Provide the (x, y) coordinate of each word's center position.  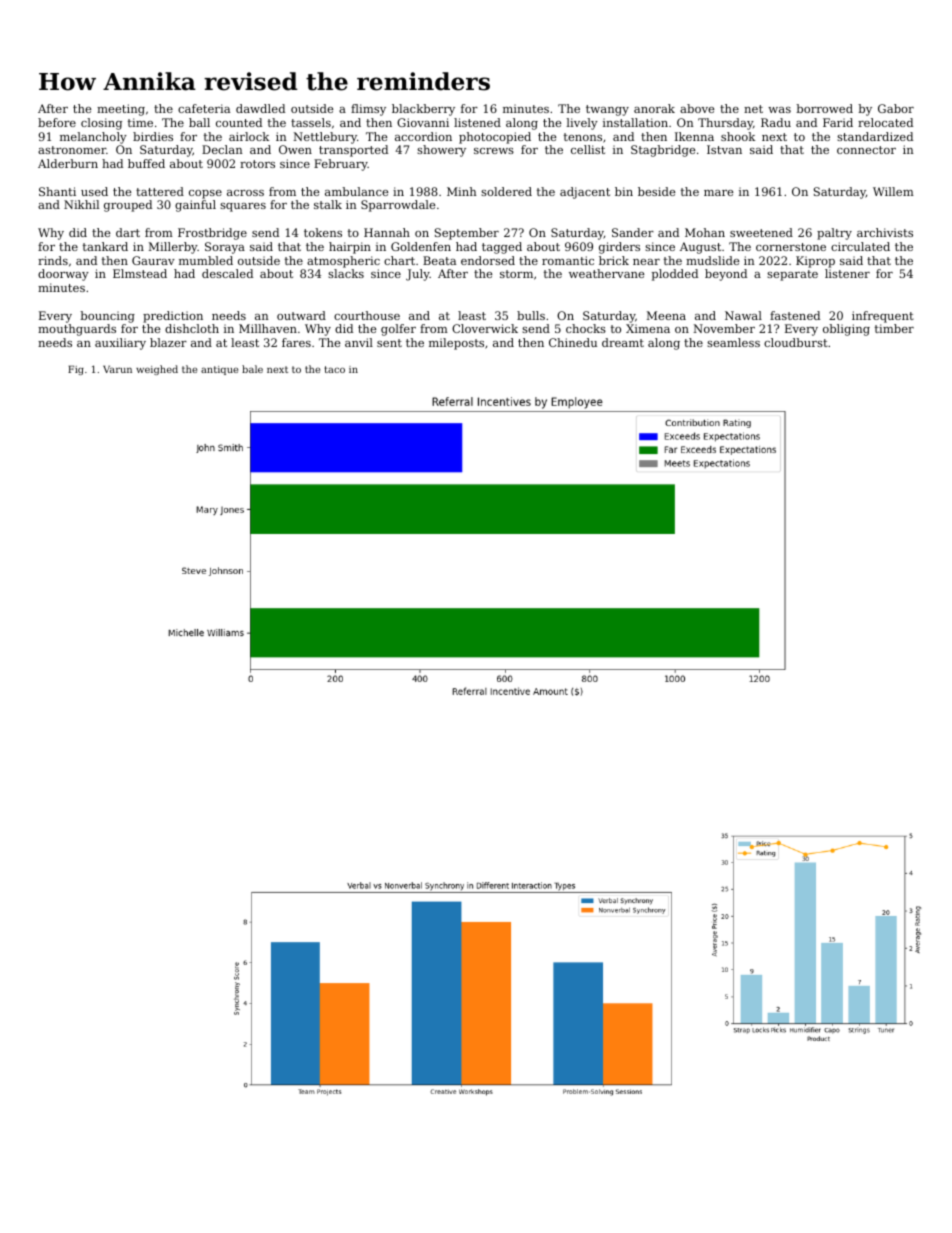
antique (219, 370)
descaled (227, 273)
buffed (146, 163)
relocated (885, 122)
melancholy (93, 138)
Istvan (724, 149)
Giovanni (423, 122)
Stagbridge (663, 151)
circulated (860, 246)
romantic (568, 260)
